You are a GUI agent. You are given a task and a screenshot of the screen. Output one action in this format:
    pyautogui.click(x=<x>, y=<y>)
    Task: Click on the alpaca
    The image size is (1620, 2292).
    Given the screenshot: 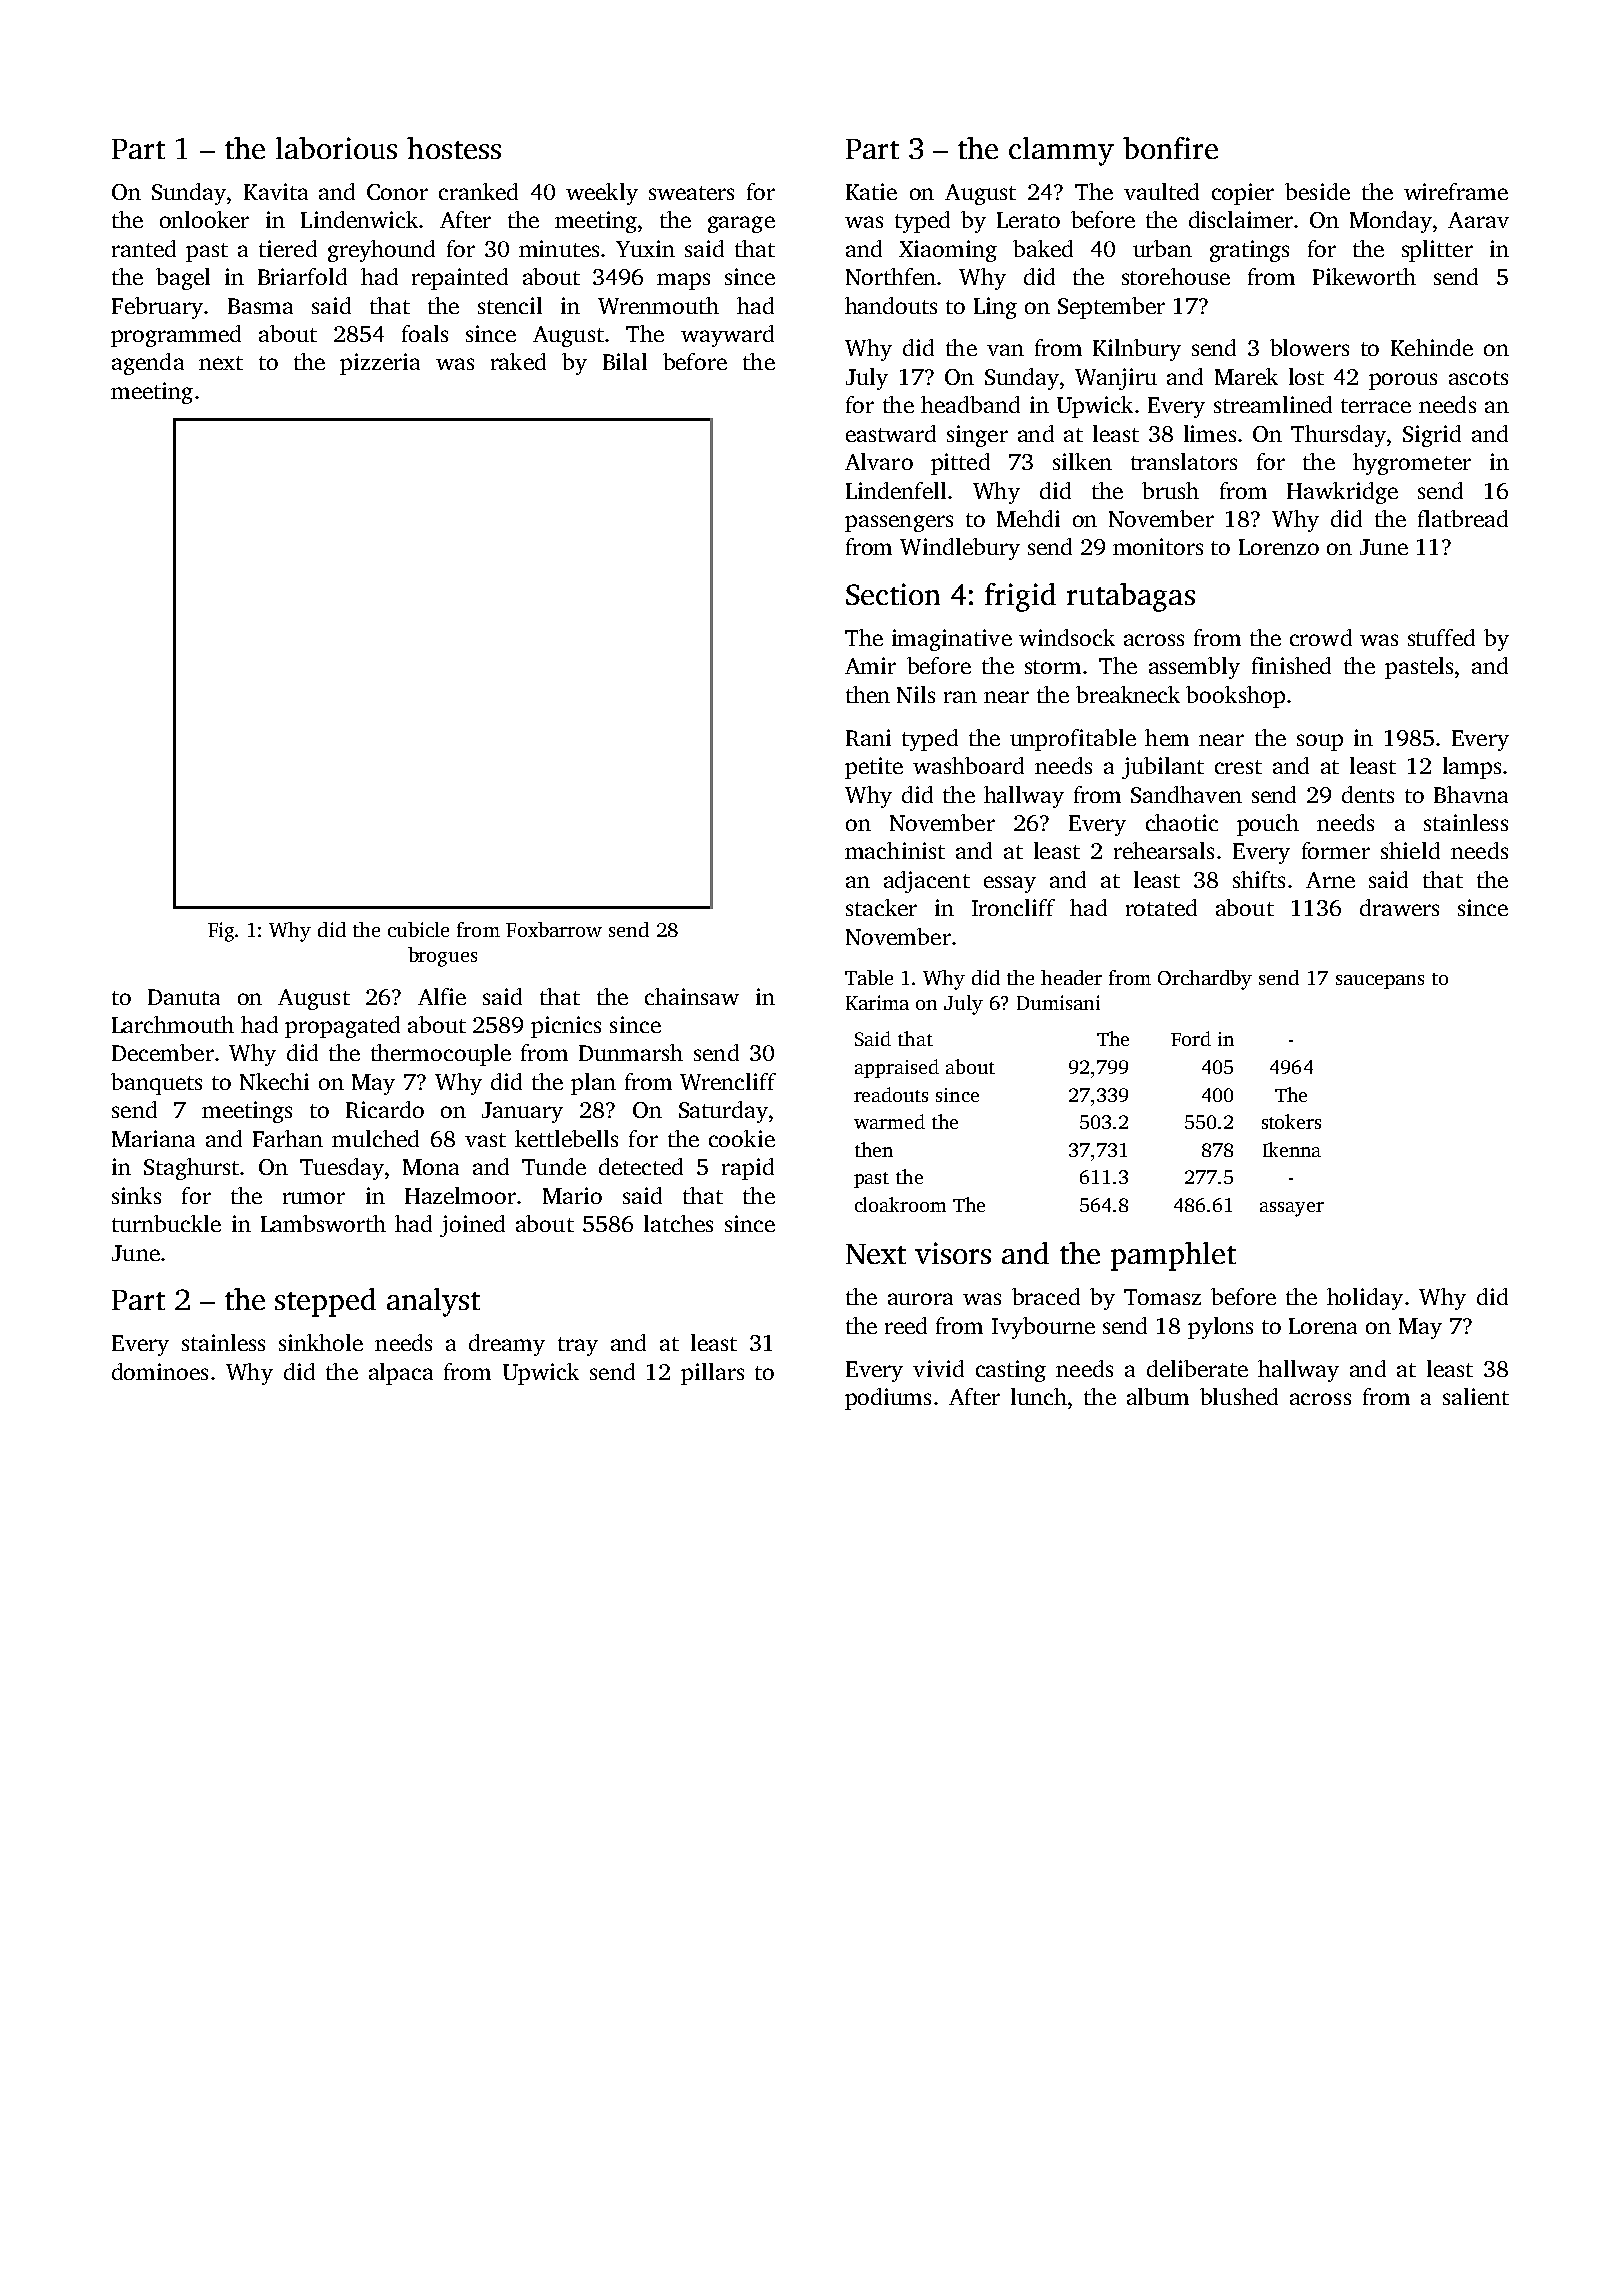 What is the action you would take?
    pyautogui.click(x=401, y=1374)
